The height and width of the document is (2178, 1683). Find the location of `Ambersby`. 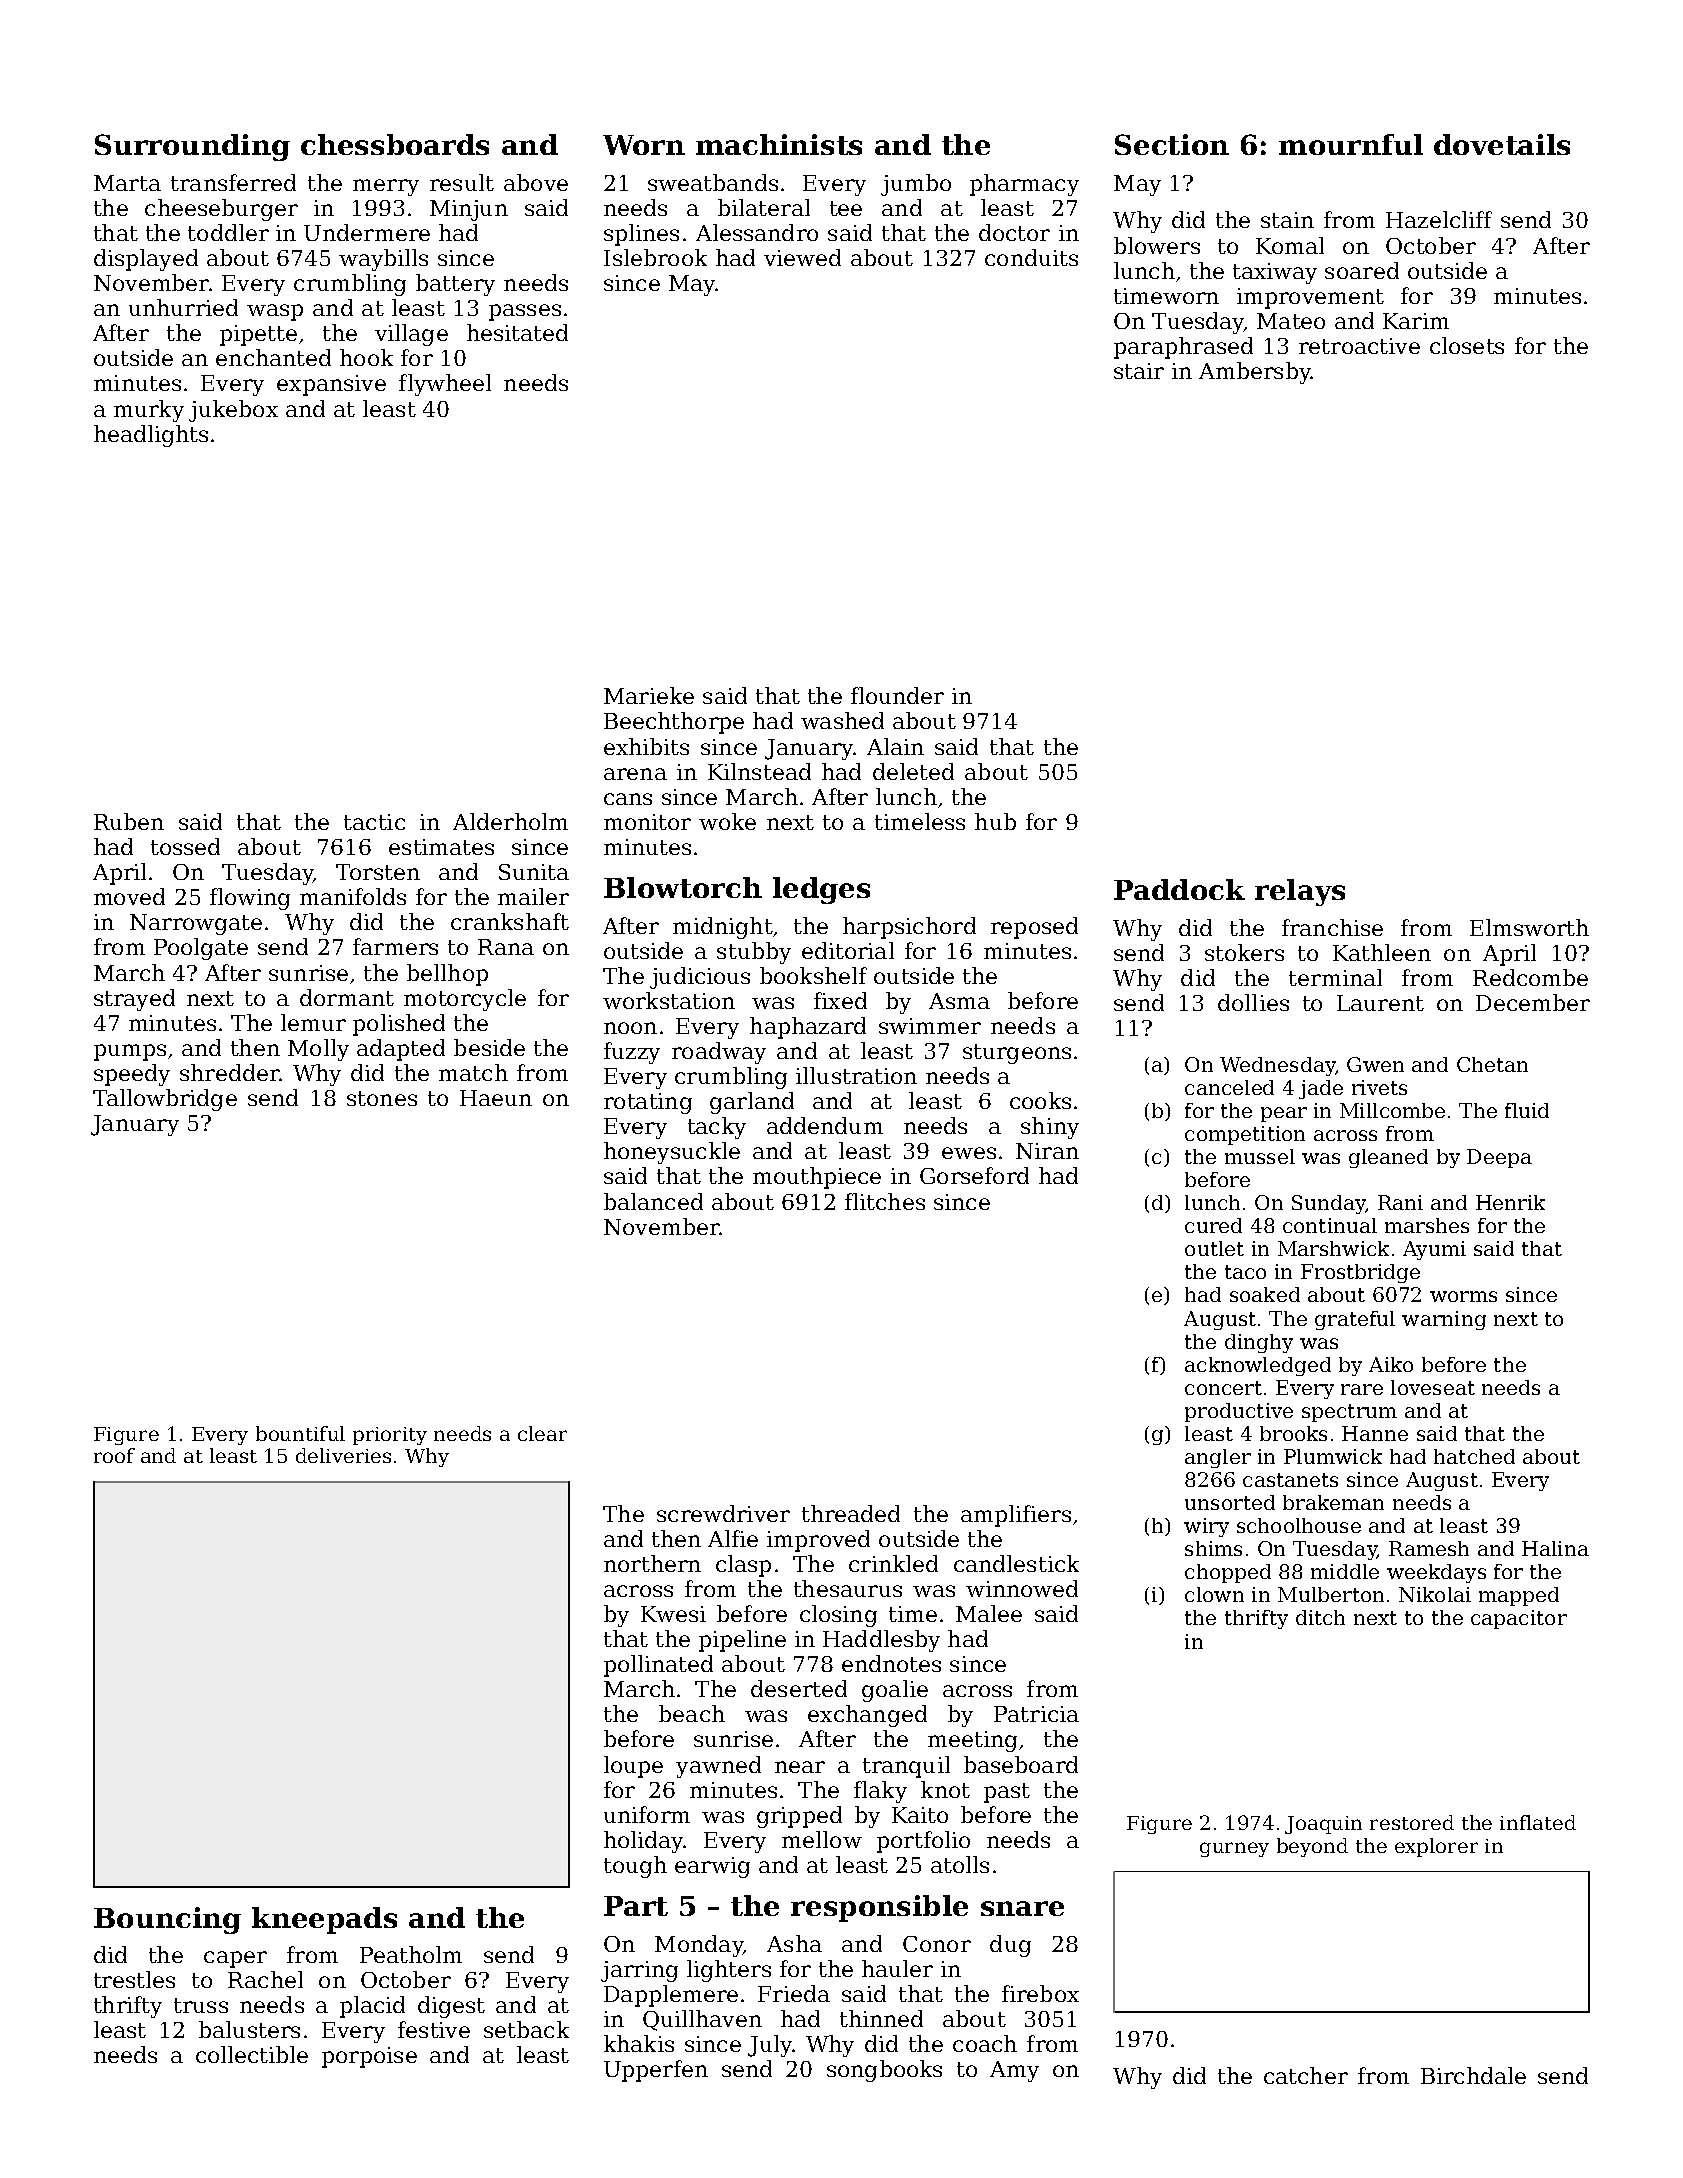

Ambersby is located at coordinates (1255, 373).
